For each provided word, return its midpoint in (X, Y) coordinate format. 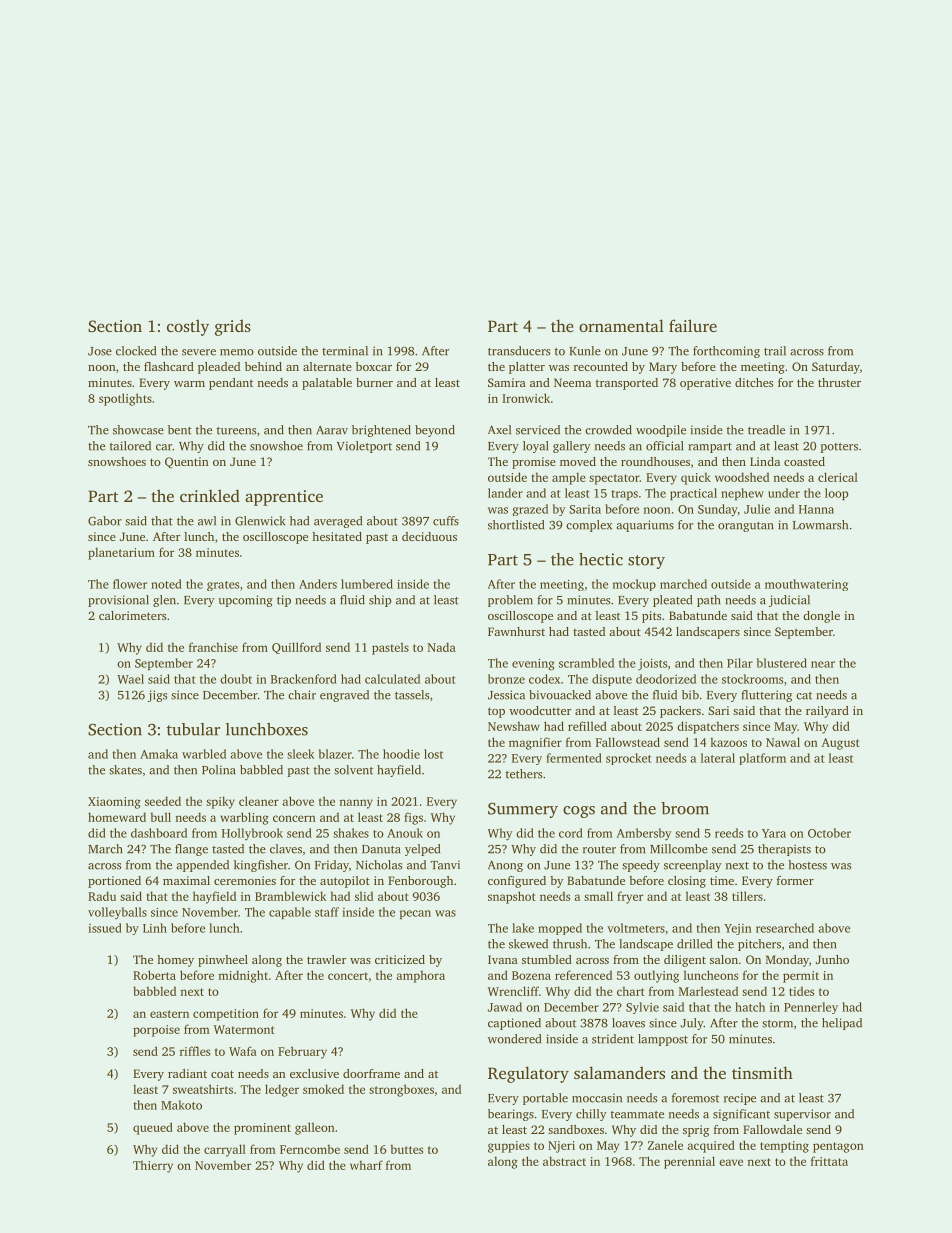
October (829, 833)
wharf (366, 1165)
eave (731, 1162)
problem (510, 601)
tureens (236, 431)
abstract (564, 1161)
